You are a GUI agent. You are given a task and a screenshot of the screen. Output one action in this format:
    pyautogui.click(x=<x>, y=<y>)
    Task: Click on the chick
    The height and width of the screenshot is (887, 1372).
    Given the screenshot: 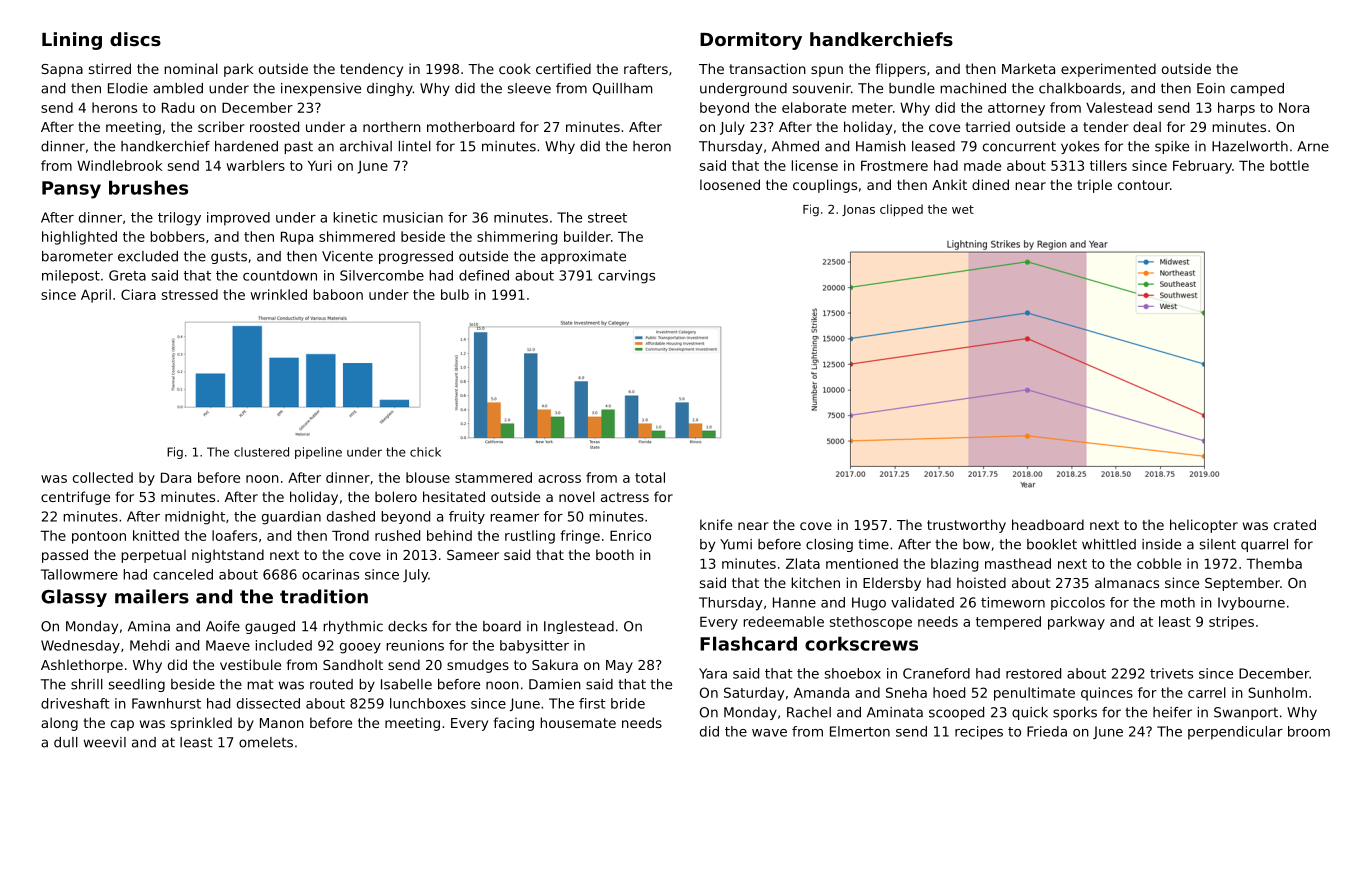 What is the action you would take?
    pyautogui.click(x=425, y=452)
